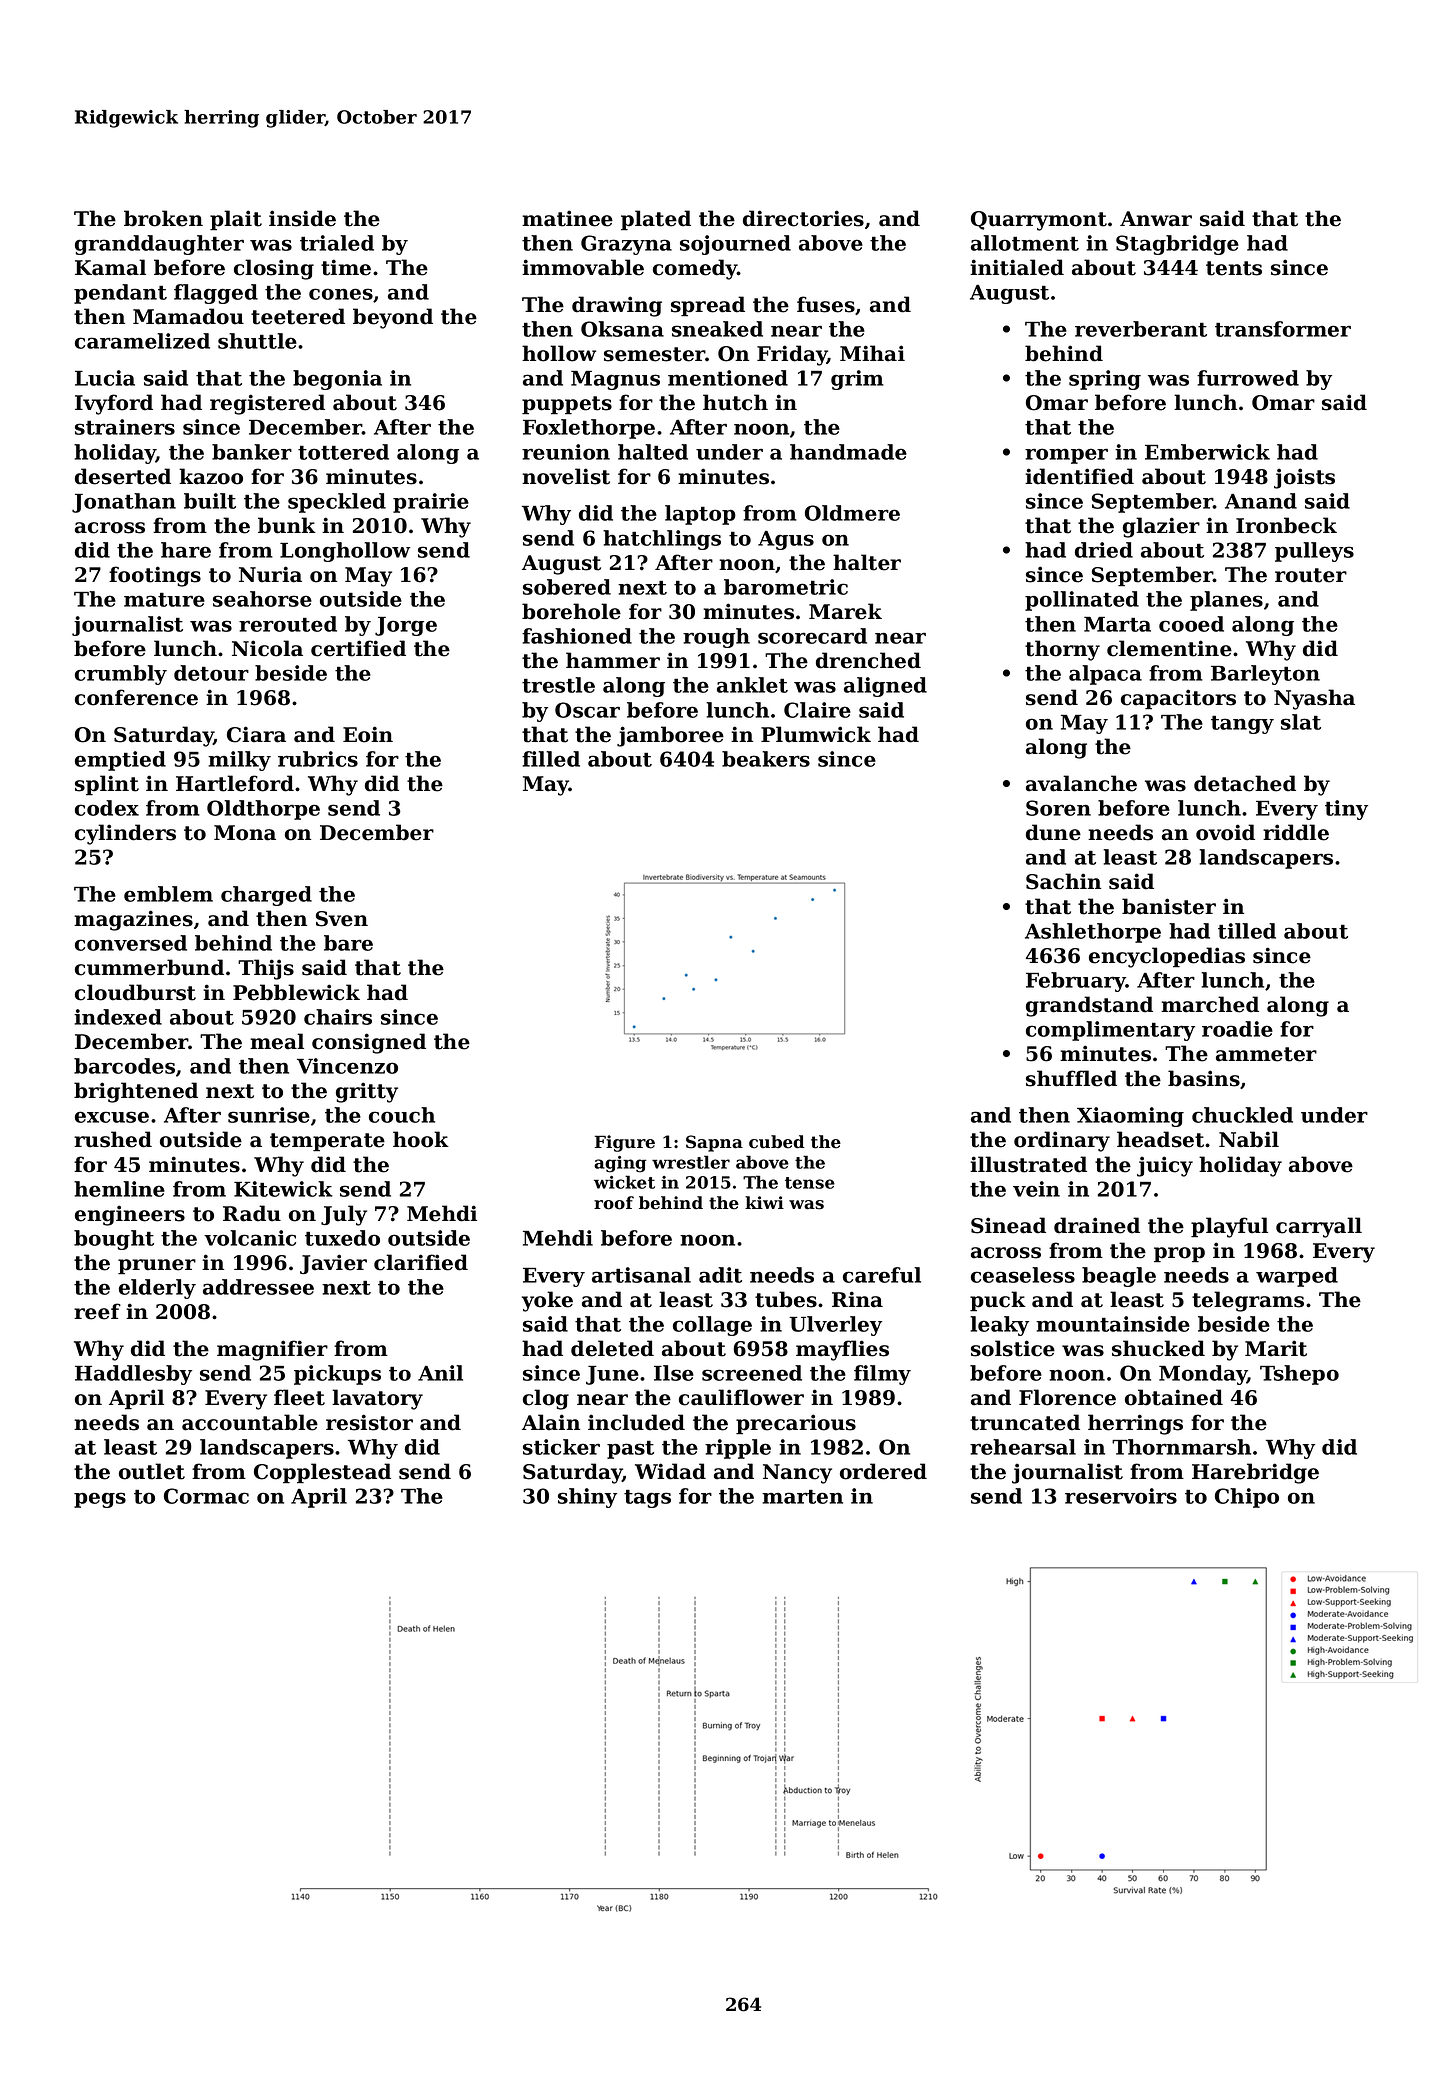  I want to click on drenched, so click(868, 660).
